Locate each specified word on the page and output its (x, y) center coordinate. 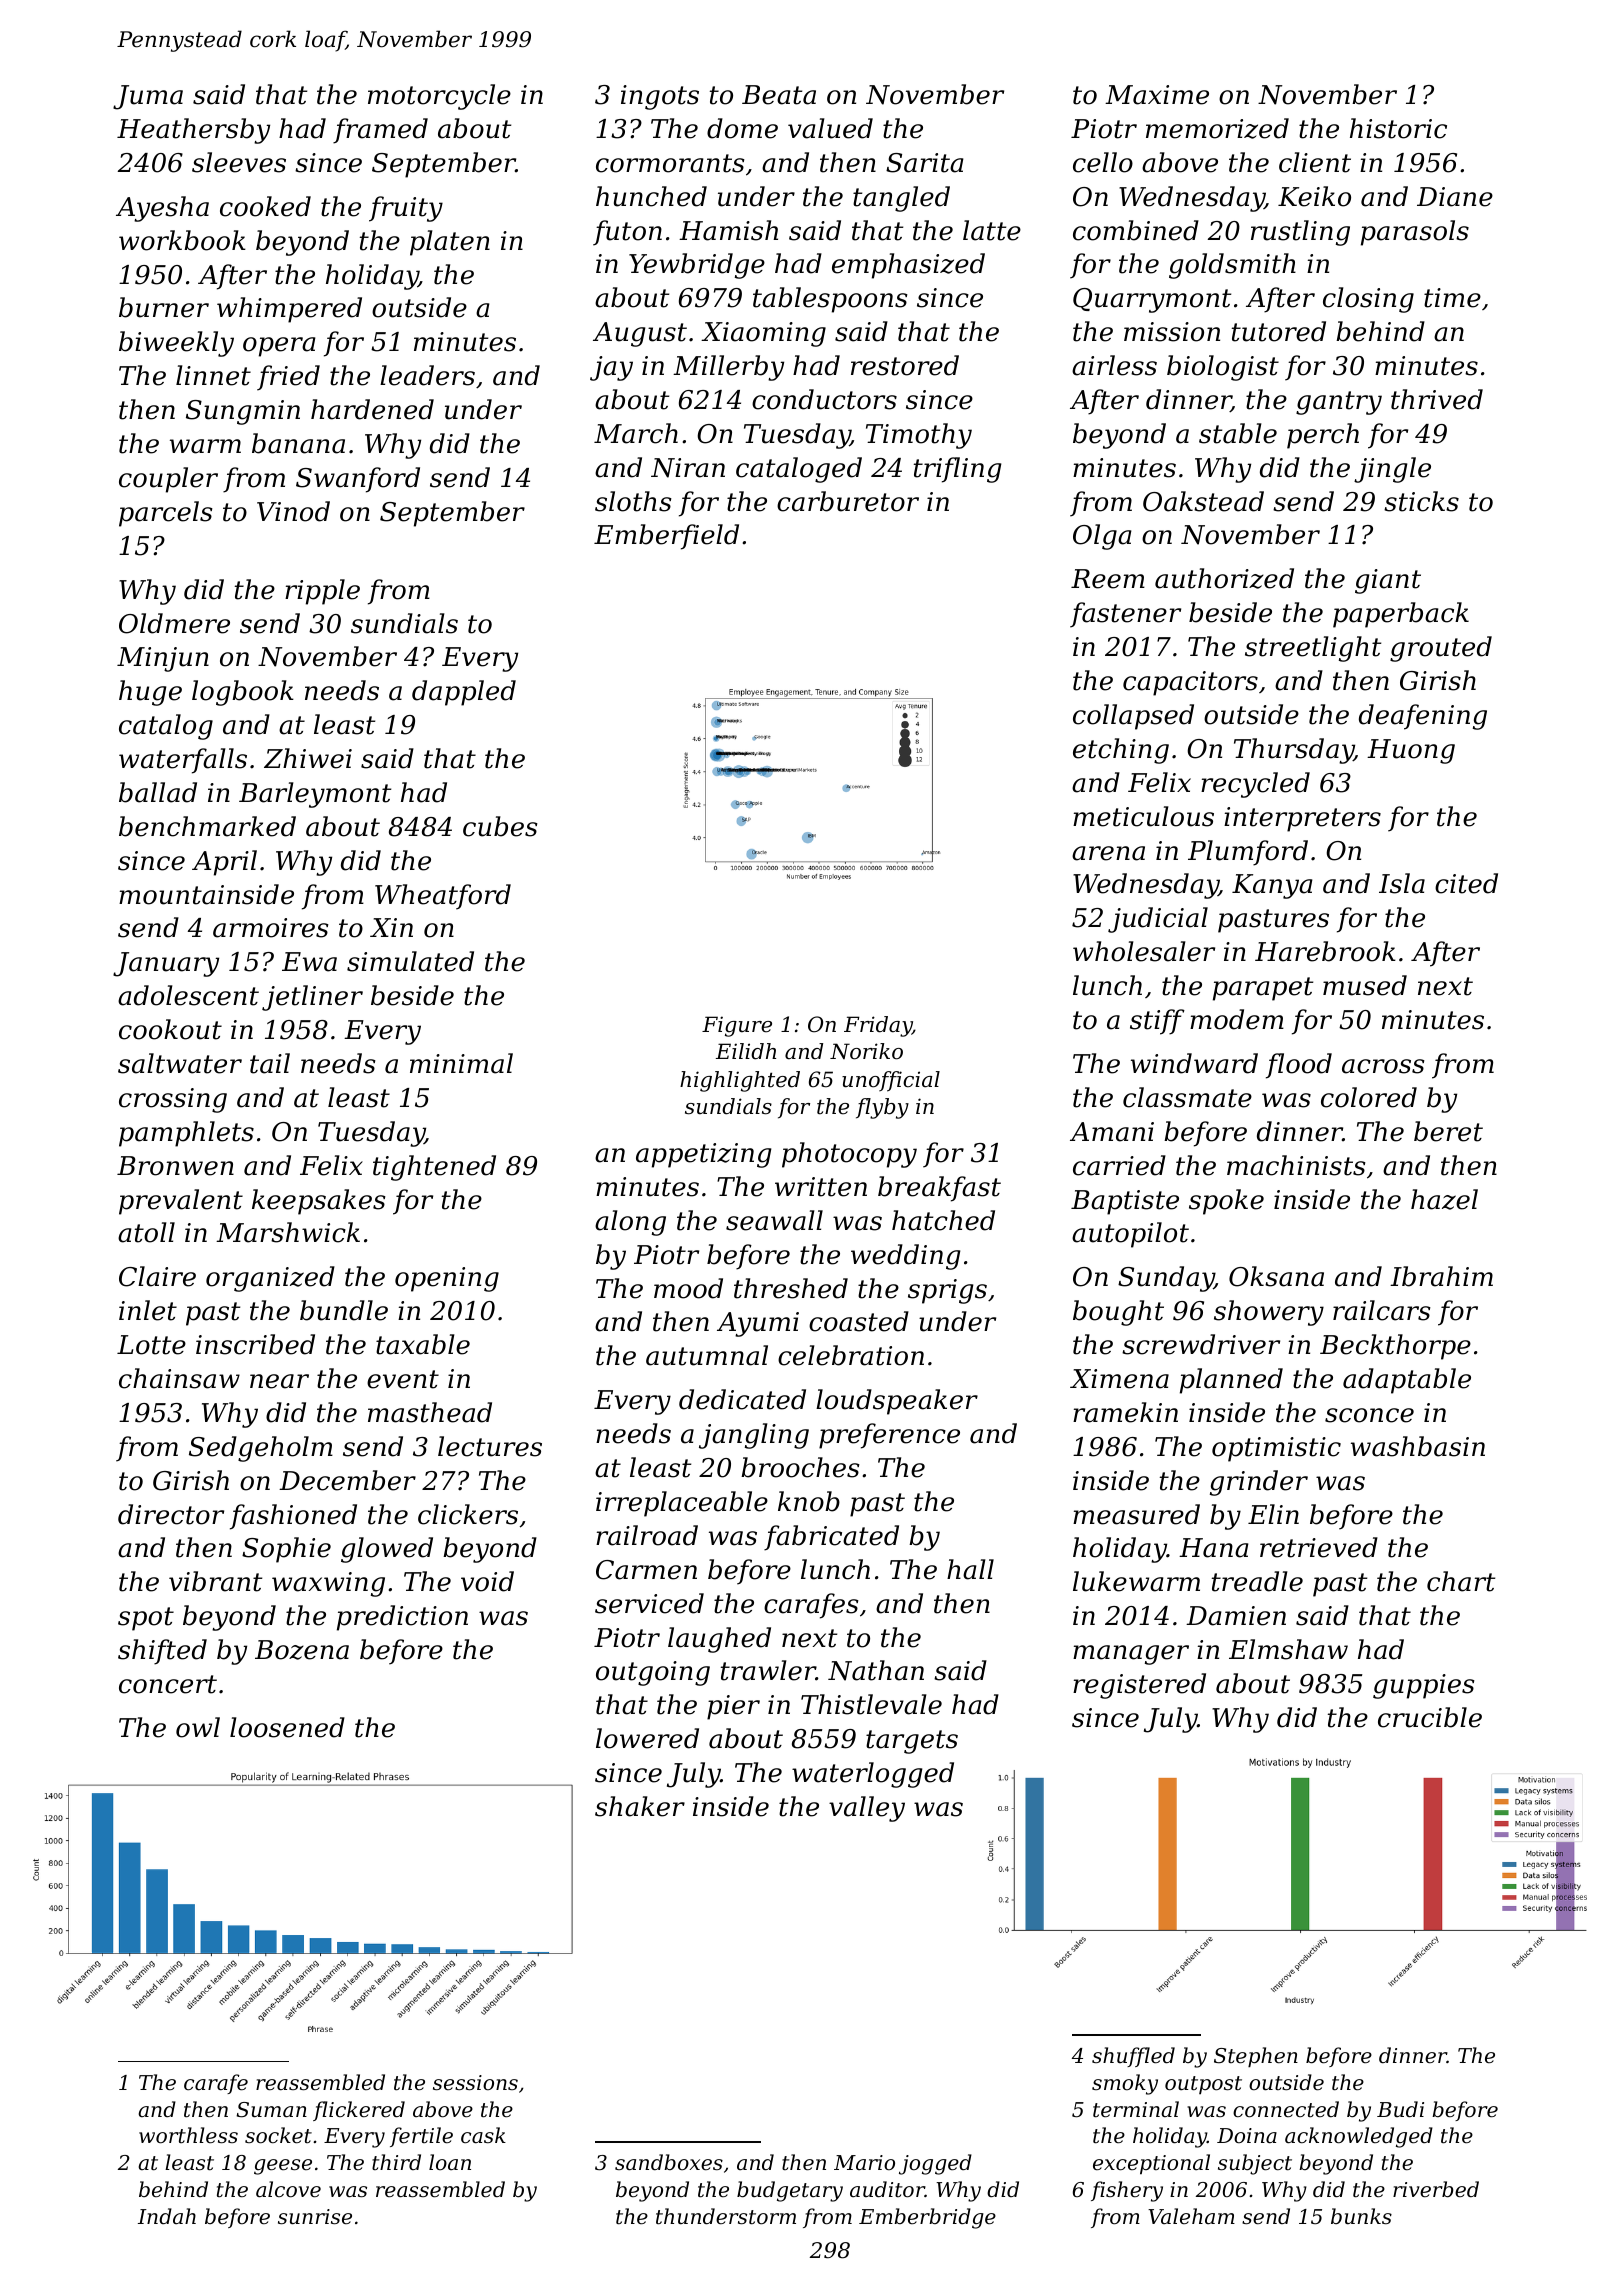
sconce (1369, 1415)
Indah (167, 2216)
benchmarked (207, 826)
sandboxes (669, 2162)
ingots (660, 97)
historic (1398, 128)
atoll (146, 1232)
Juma (148, 97)
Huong (1411, 751)
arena (1108, 853)
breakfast (939, 1189)
